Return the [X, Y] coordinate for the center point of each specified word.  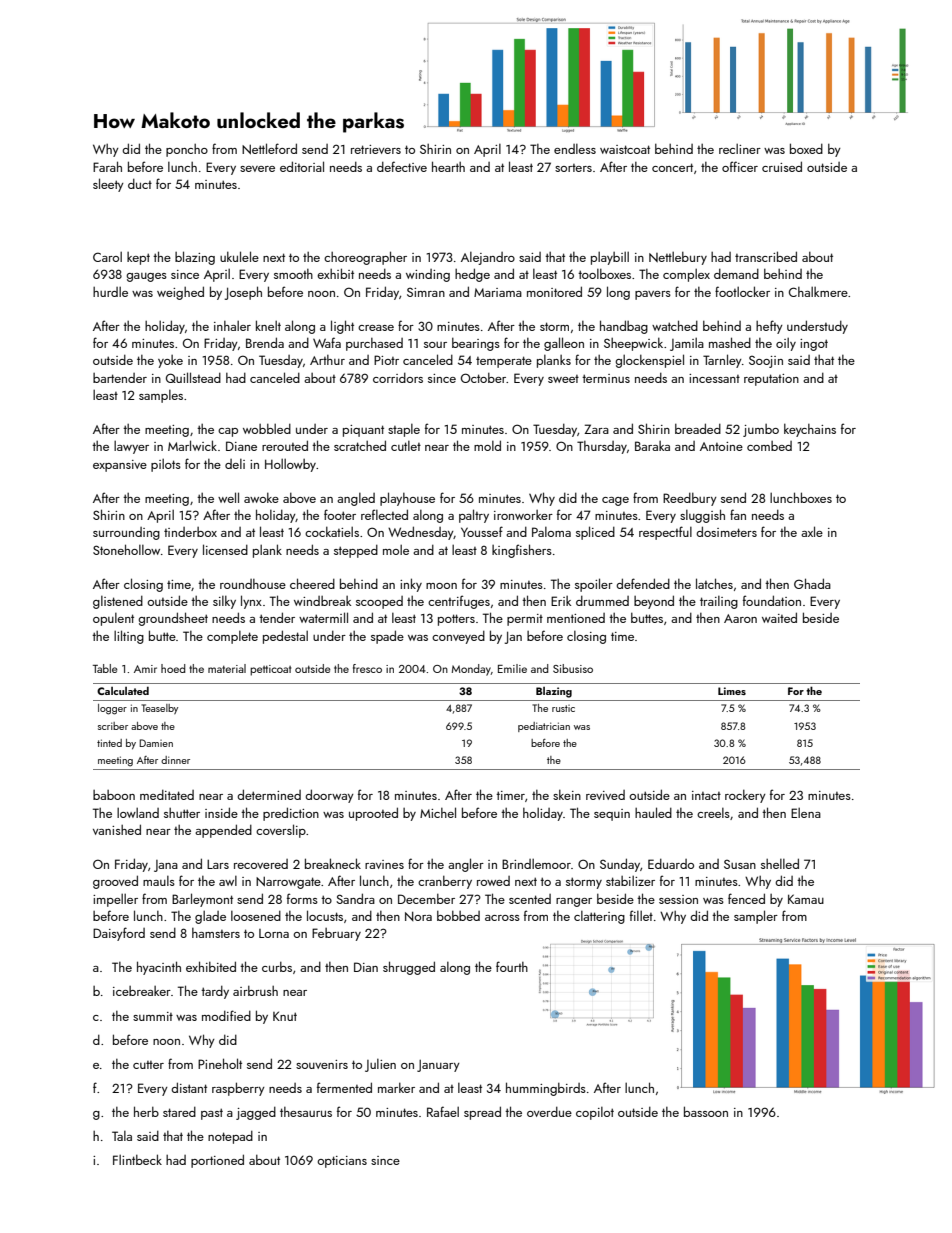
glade [210, 917]
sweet [563, 379]
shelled [780, 863]
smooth [293, 274]
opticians [342, 1162]
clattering [599, 917]
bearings [476, 344]
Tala [122, 1136]
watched [675, 325]
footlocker [742, 291]
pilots [166, 465]
